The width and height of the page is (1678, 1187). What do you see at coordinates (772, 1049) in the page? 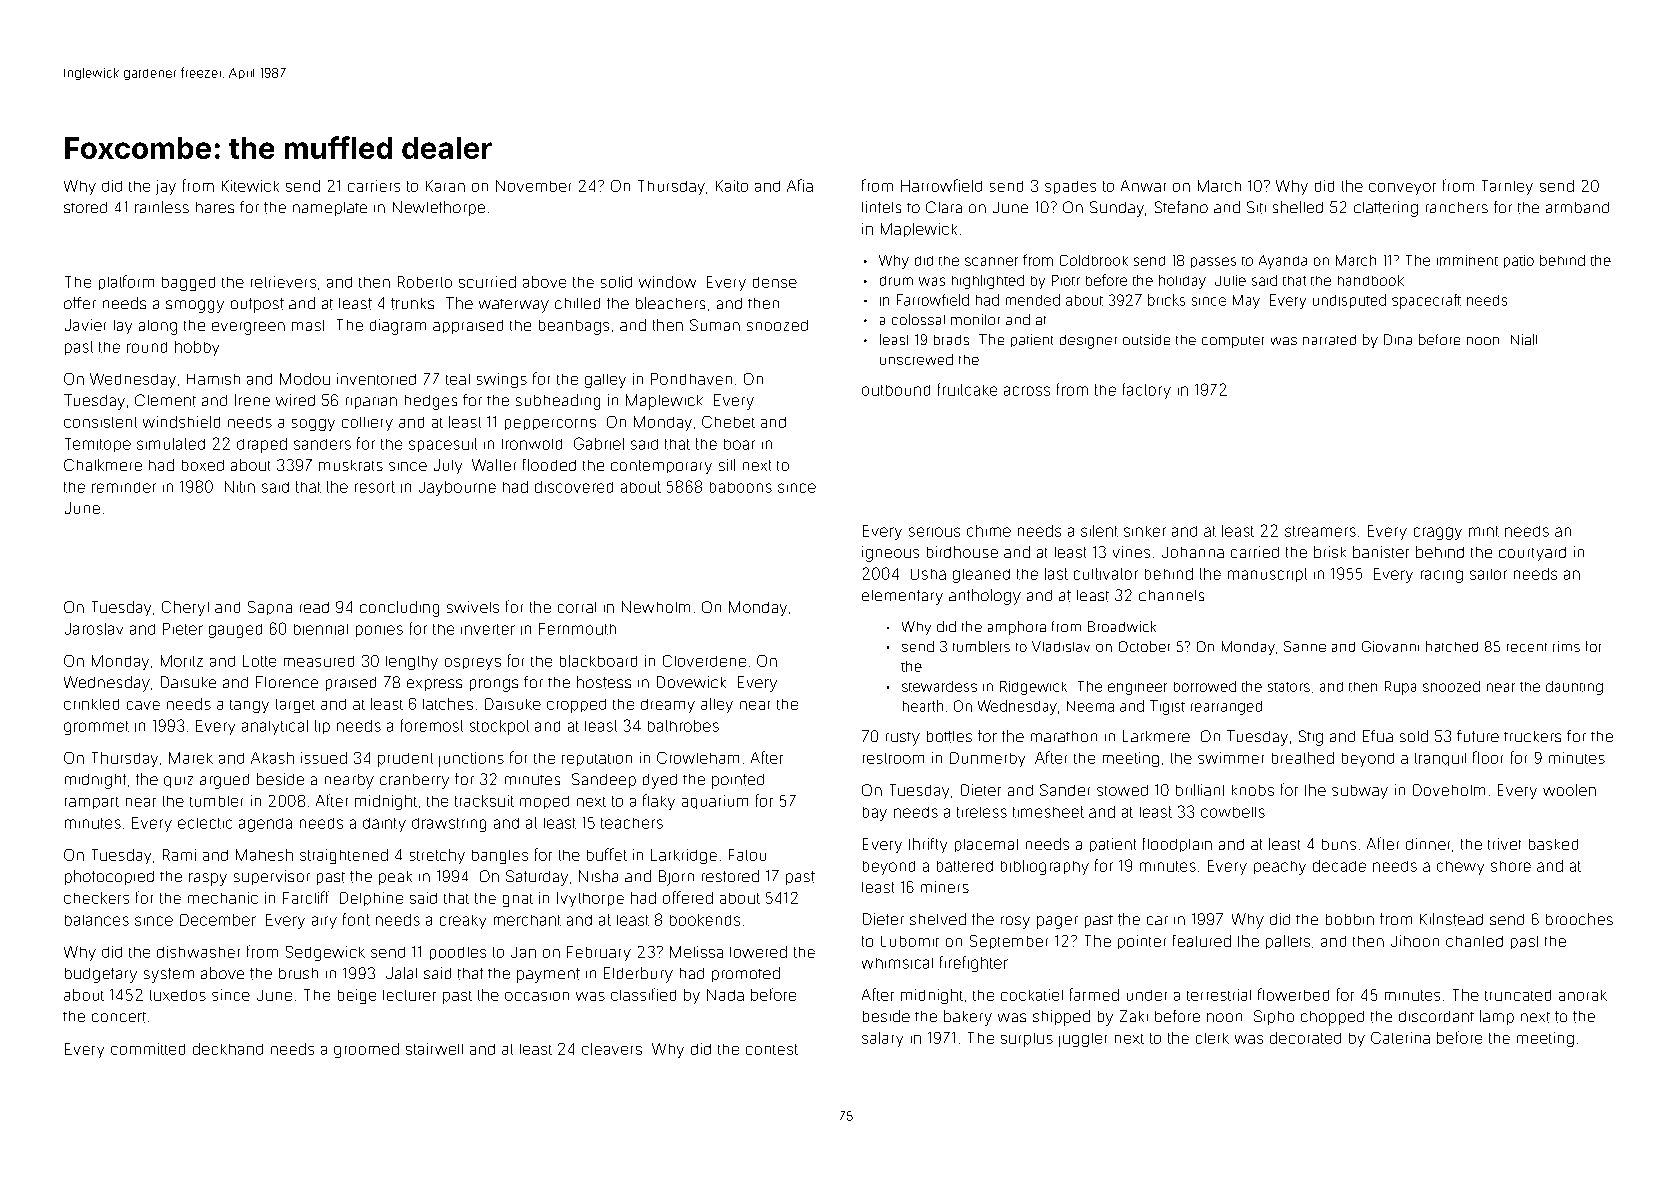
I see `contest` at bounding box center [772, 1049].
